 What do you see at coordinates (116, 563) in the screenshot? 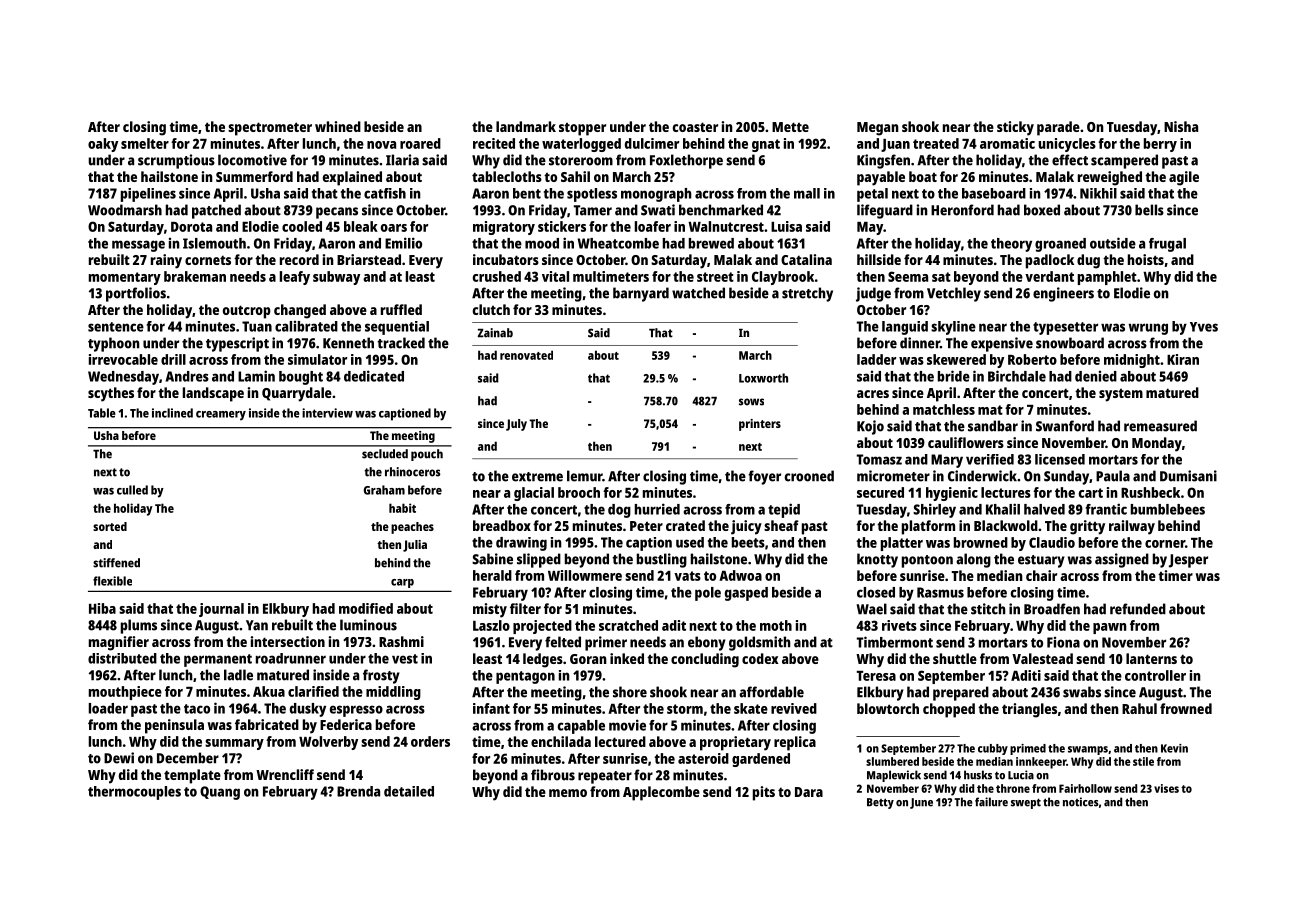
I see `stiffened` at bounding box center [116, 563].
